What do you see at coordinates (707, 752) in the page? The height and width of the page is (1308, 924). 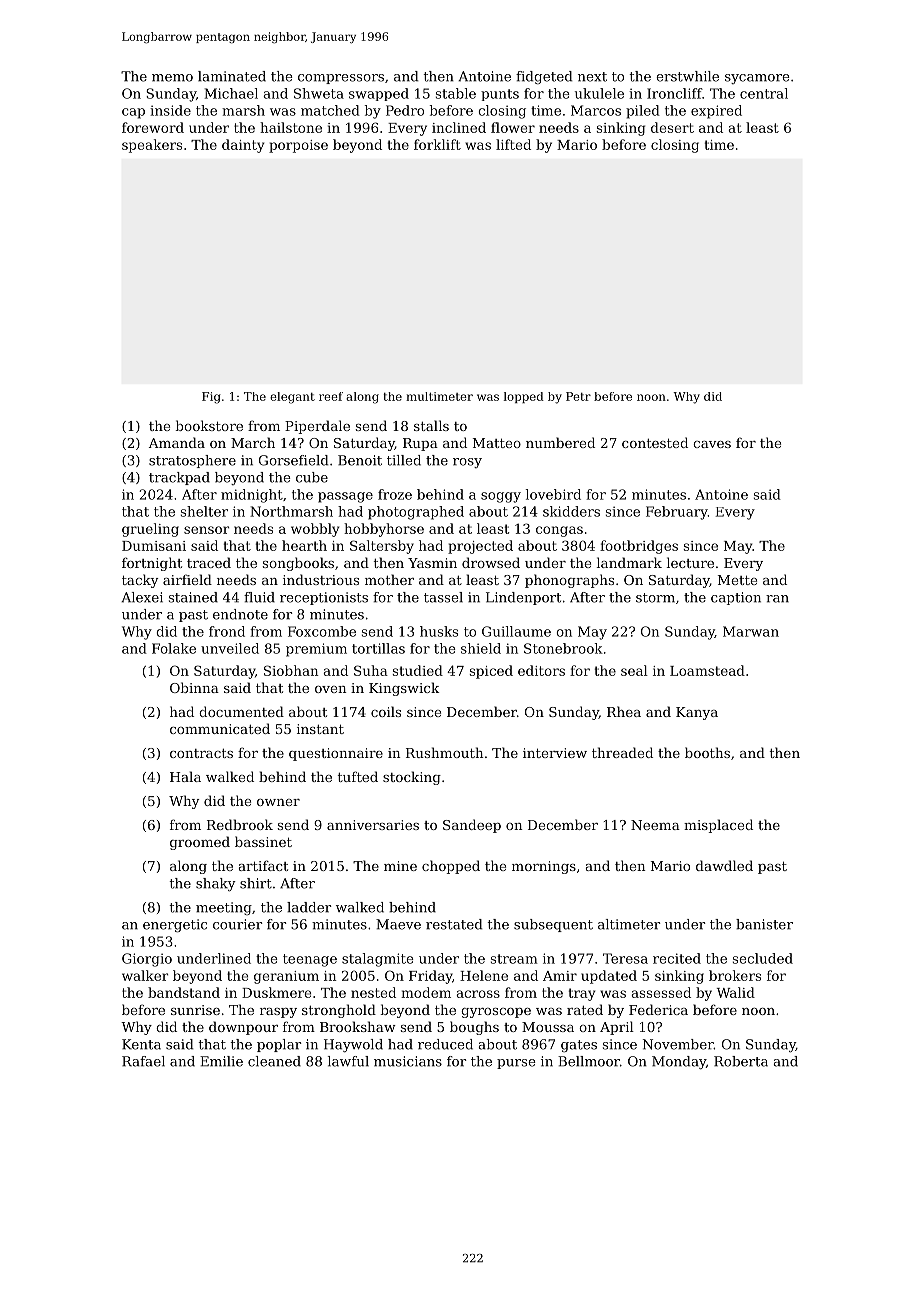 I see `booths` at bounding box center [707, 752].
